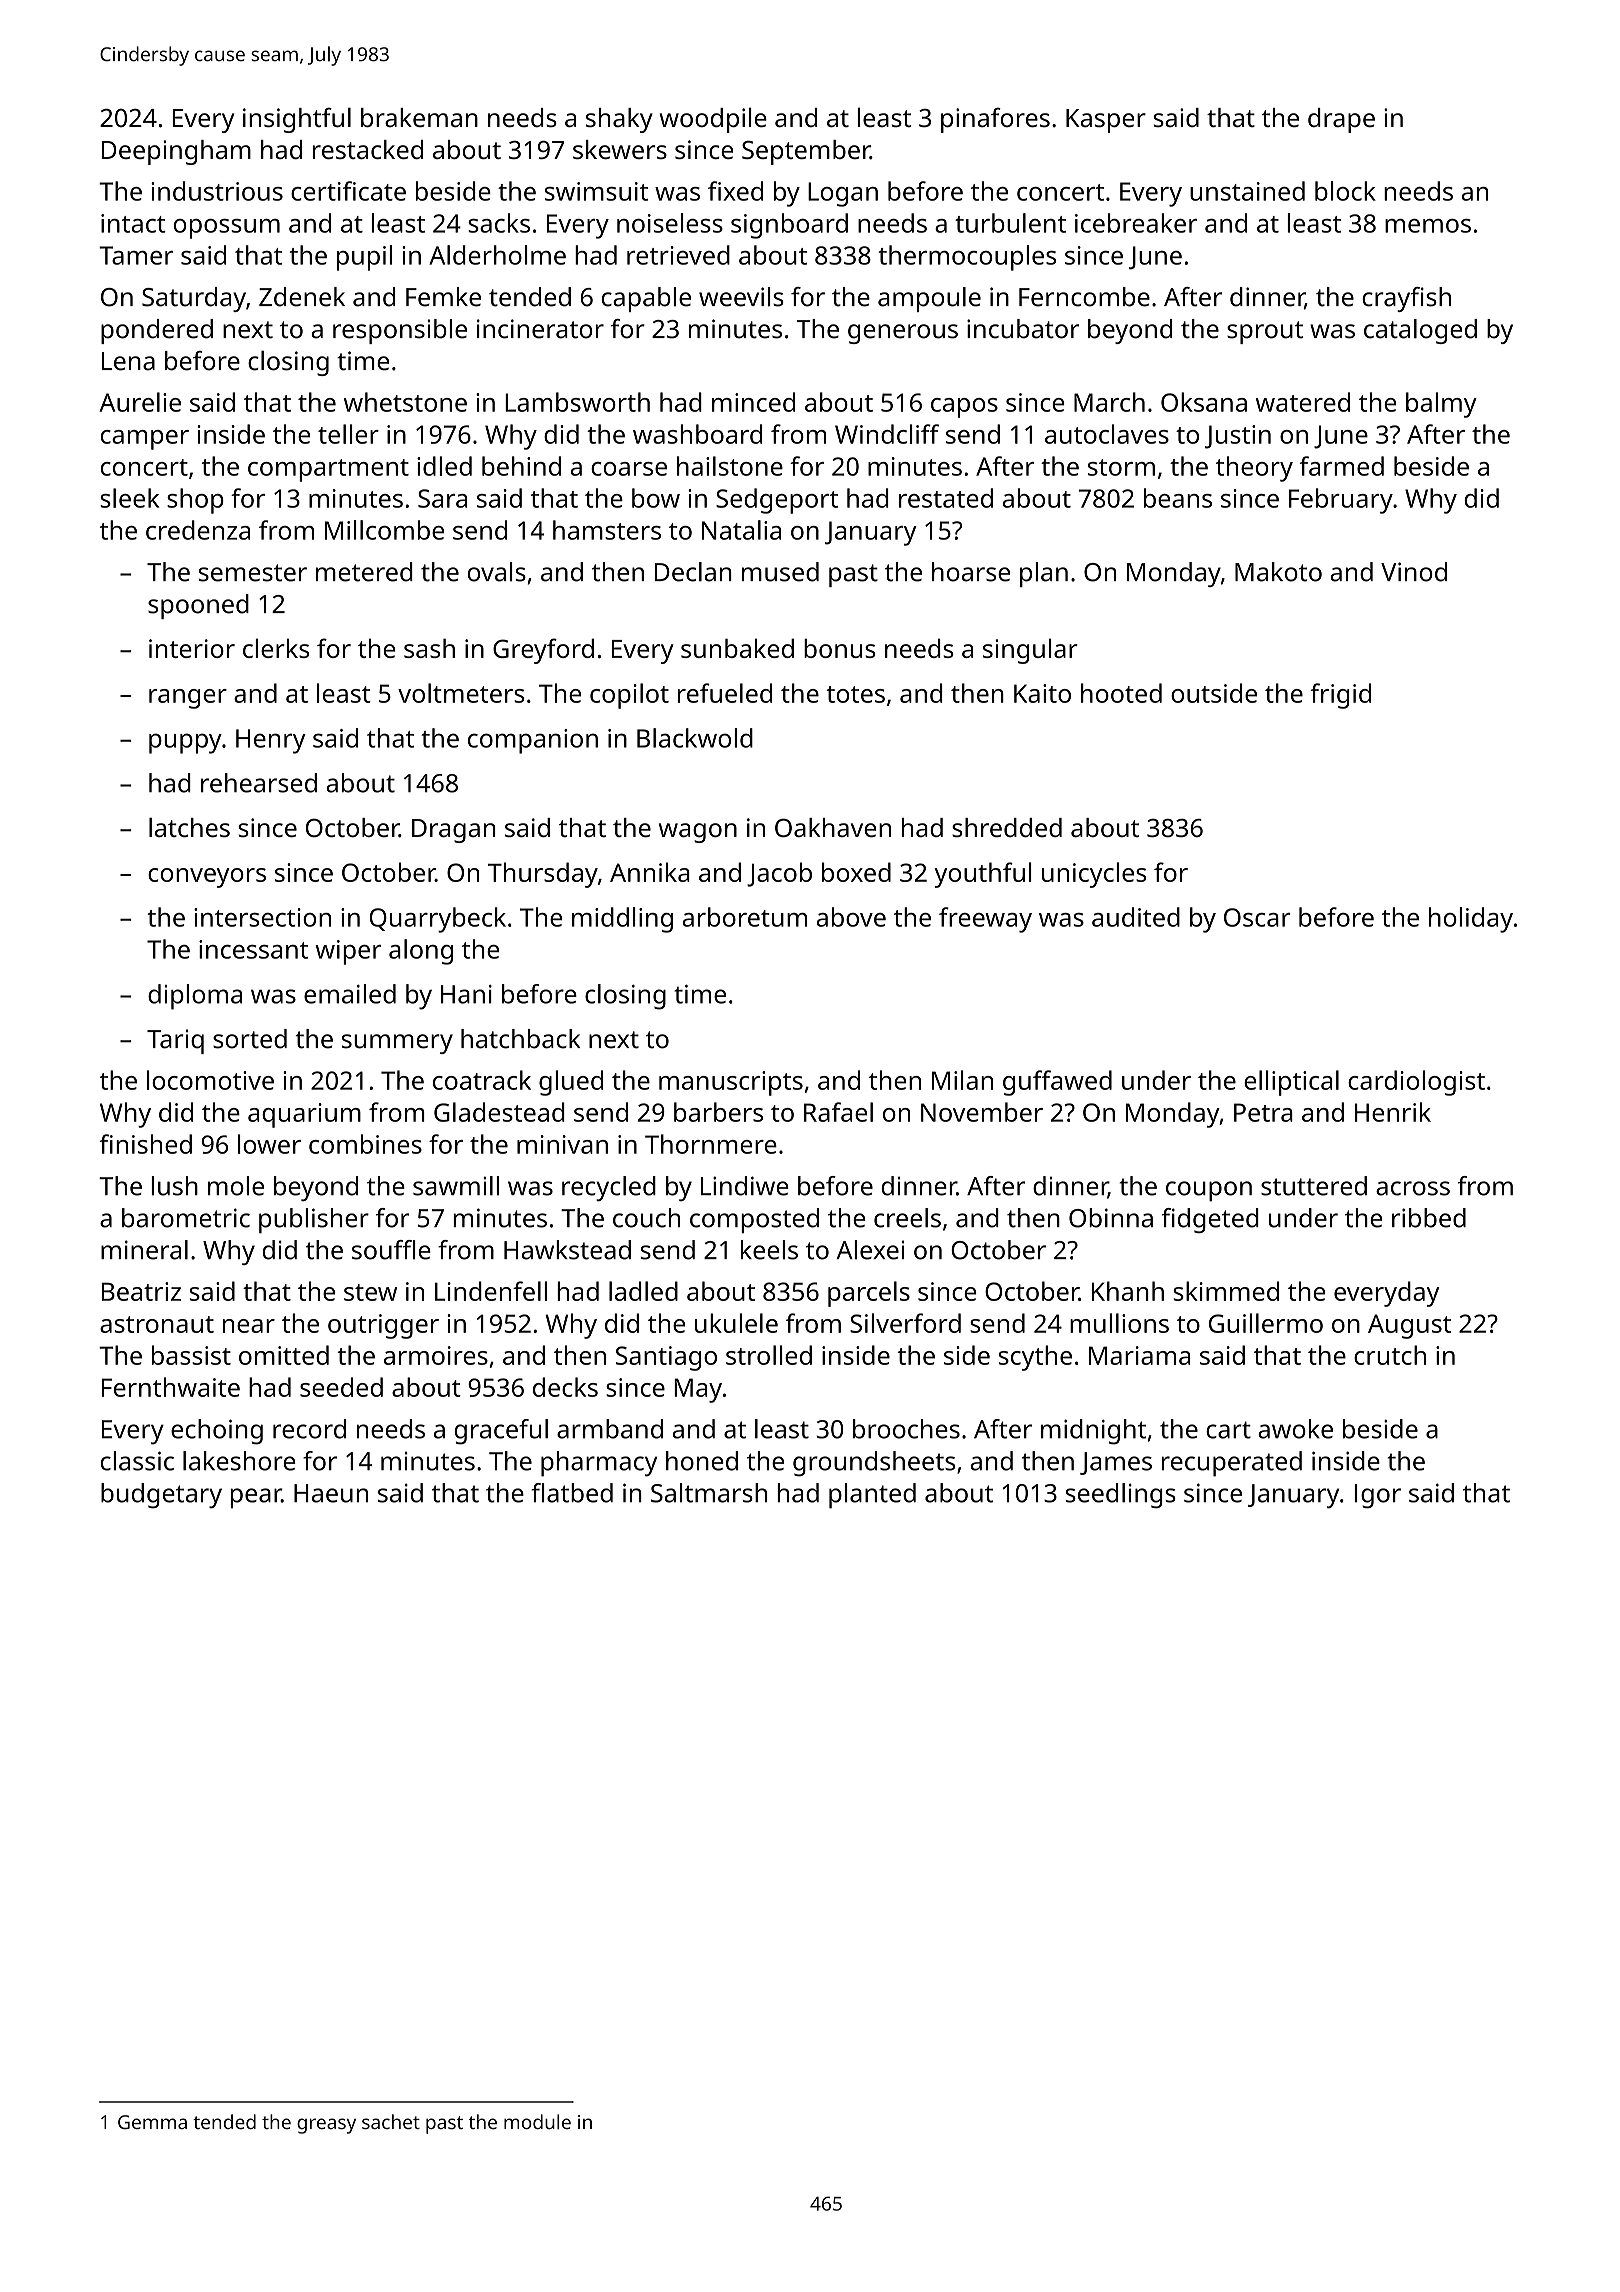  Describe the element at coordinates (537, 2122) in the screenshot. I see `module` at that location.
